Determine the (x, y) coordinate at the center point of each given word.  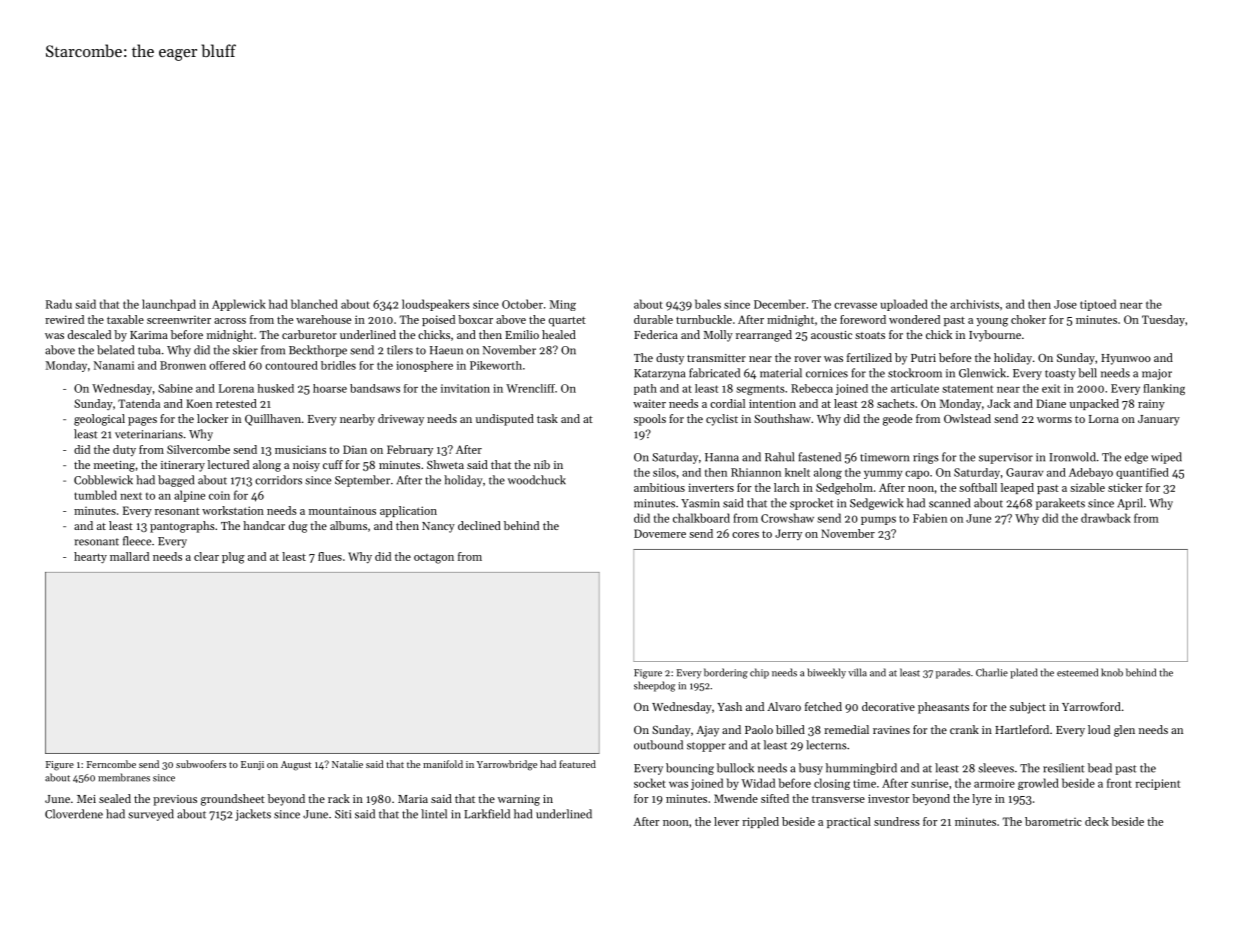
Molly (718, 336)
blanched (314, 304)
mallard (129, 556)
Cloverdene (74, 814)
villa (857, 672)
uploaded (904, 305)
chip (759, 673)
